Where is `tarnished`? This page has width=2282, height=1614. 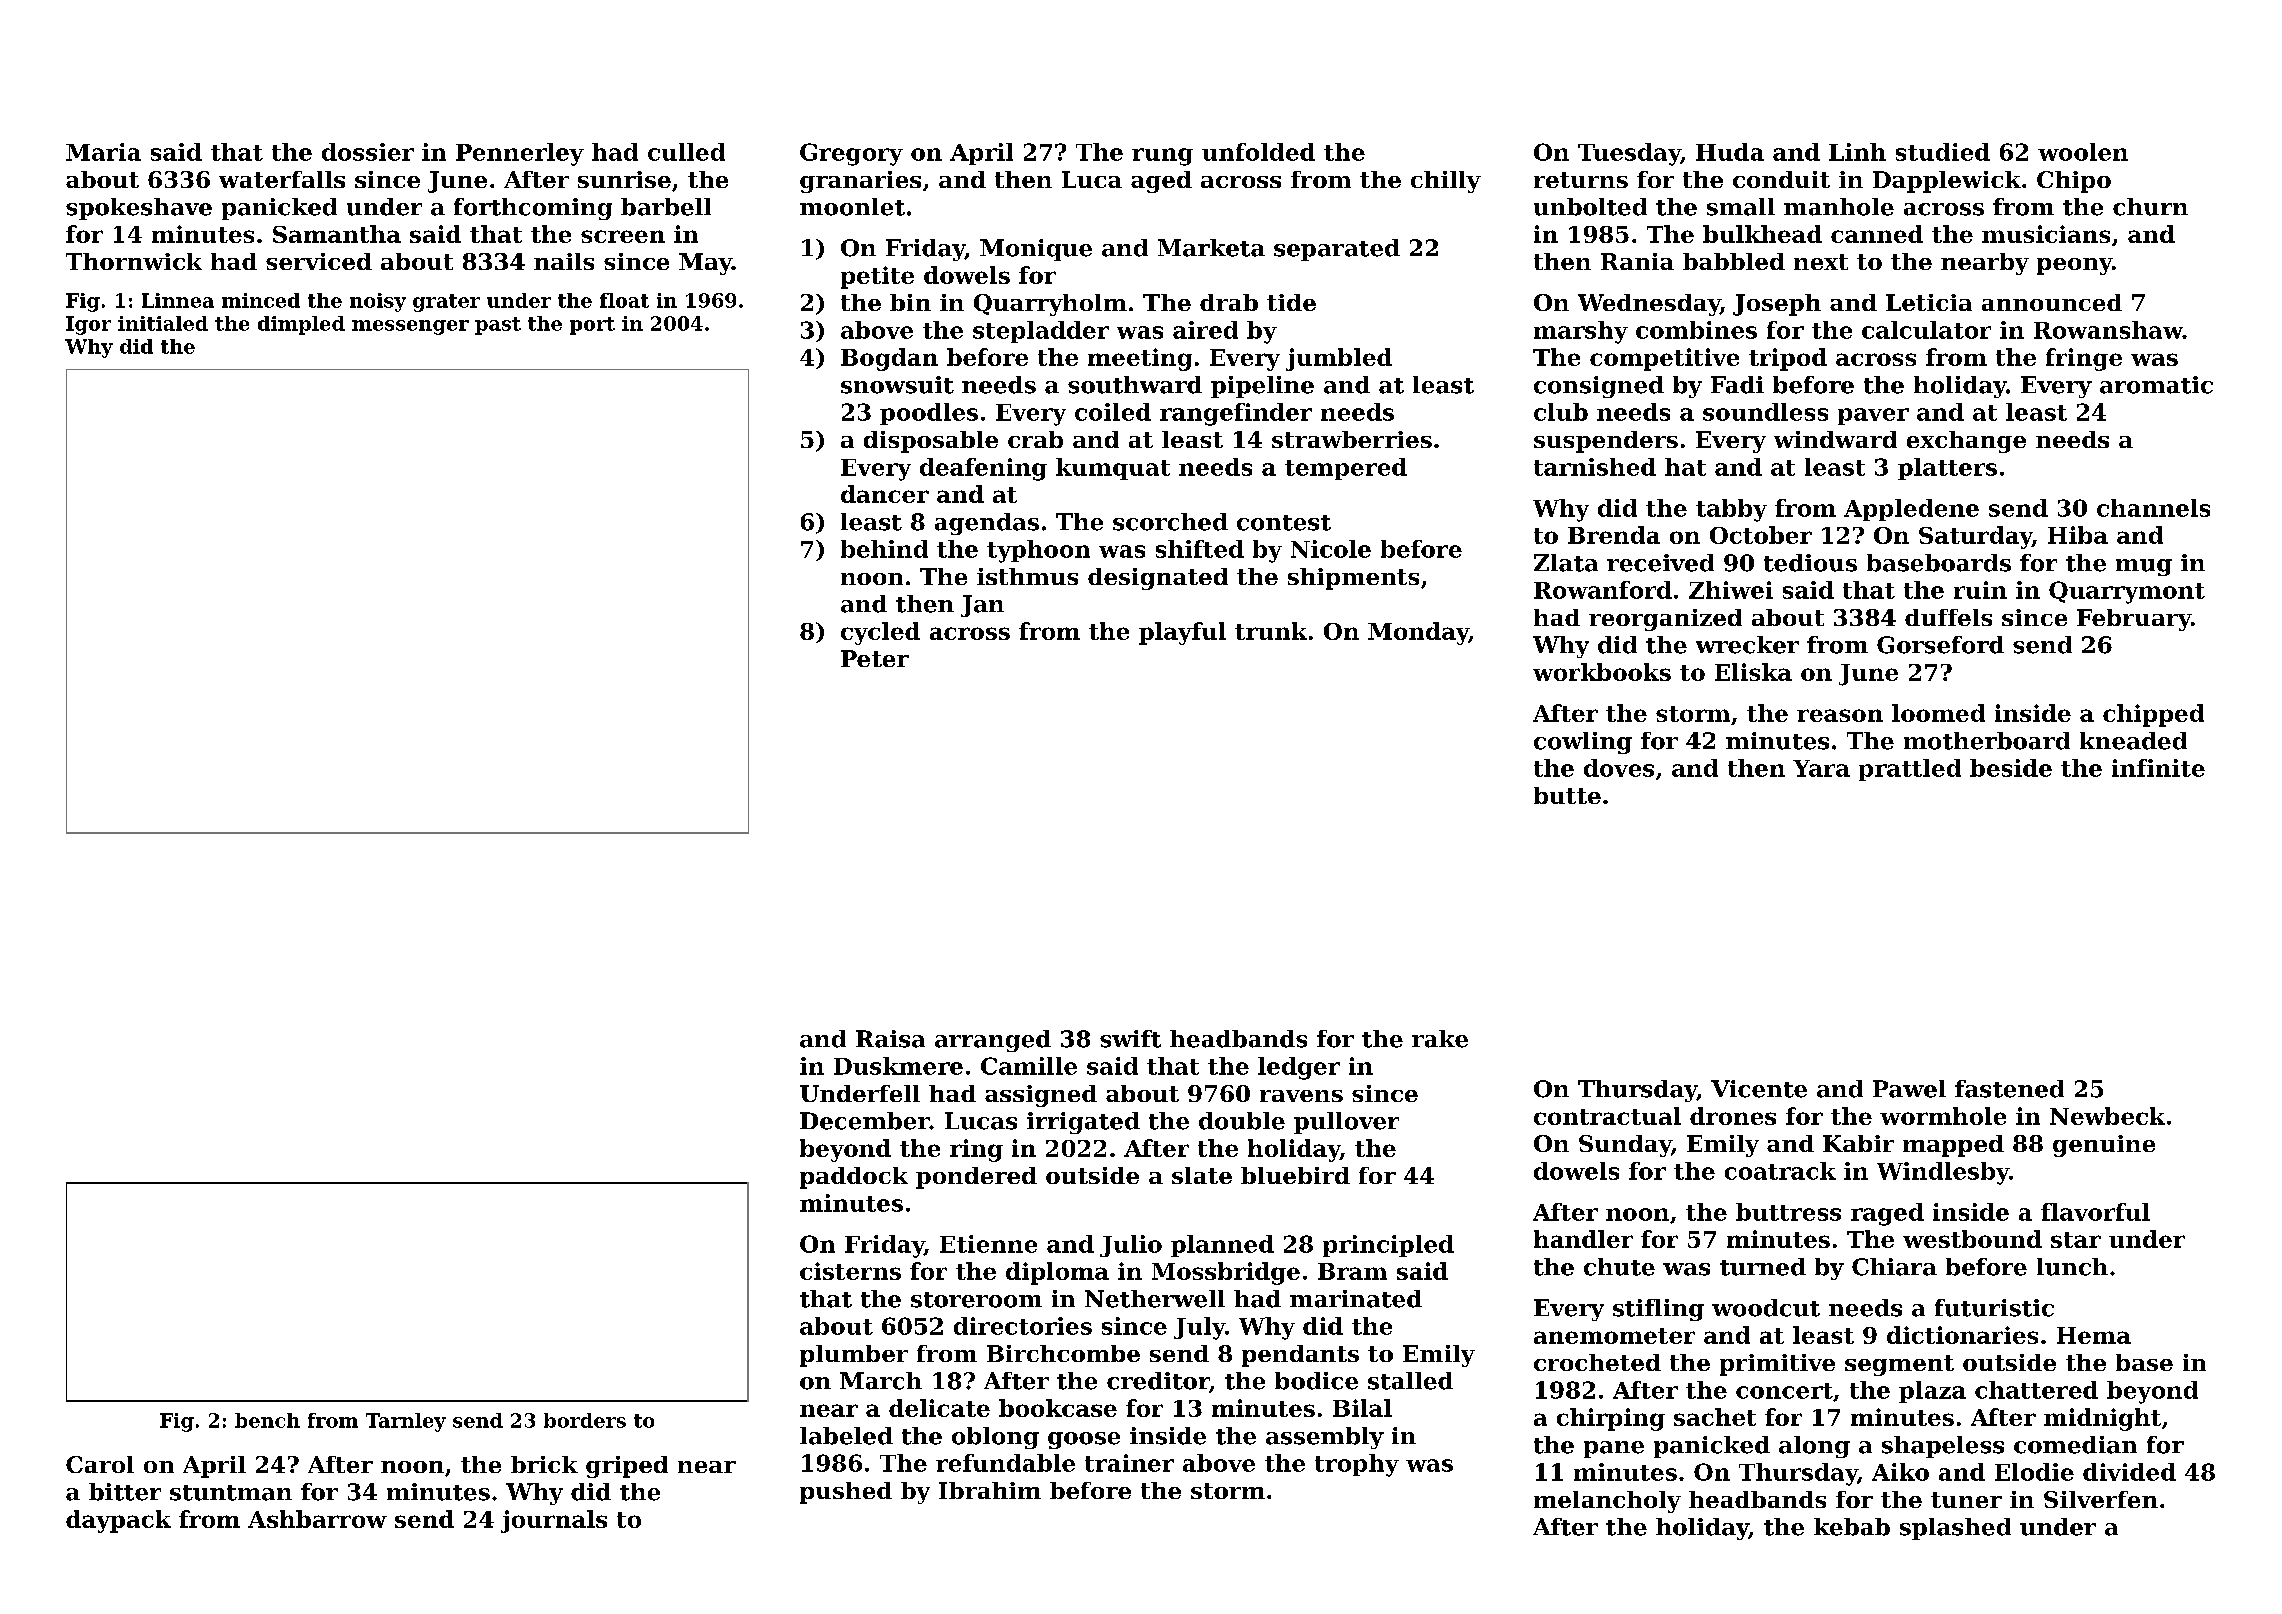 tarnished is located at coordinates (1595, 467).
